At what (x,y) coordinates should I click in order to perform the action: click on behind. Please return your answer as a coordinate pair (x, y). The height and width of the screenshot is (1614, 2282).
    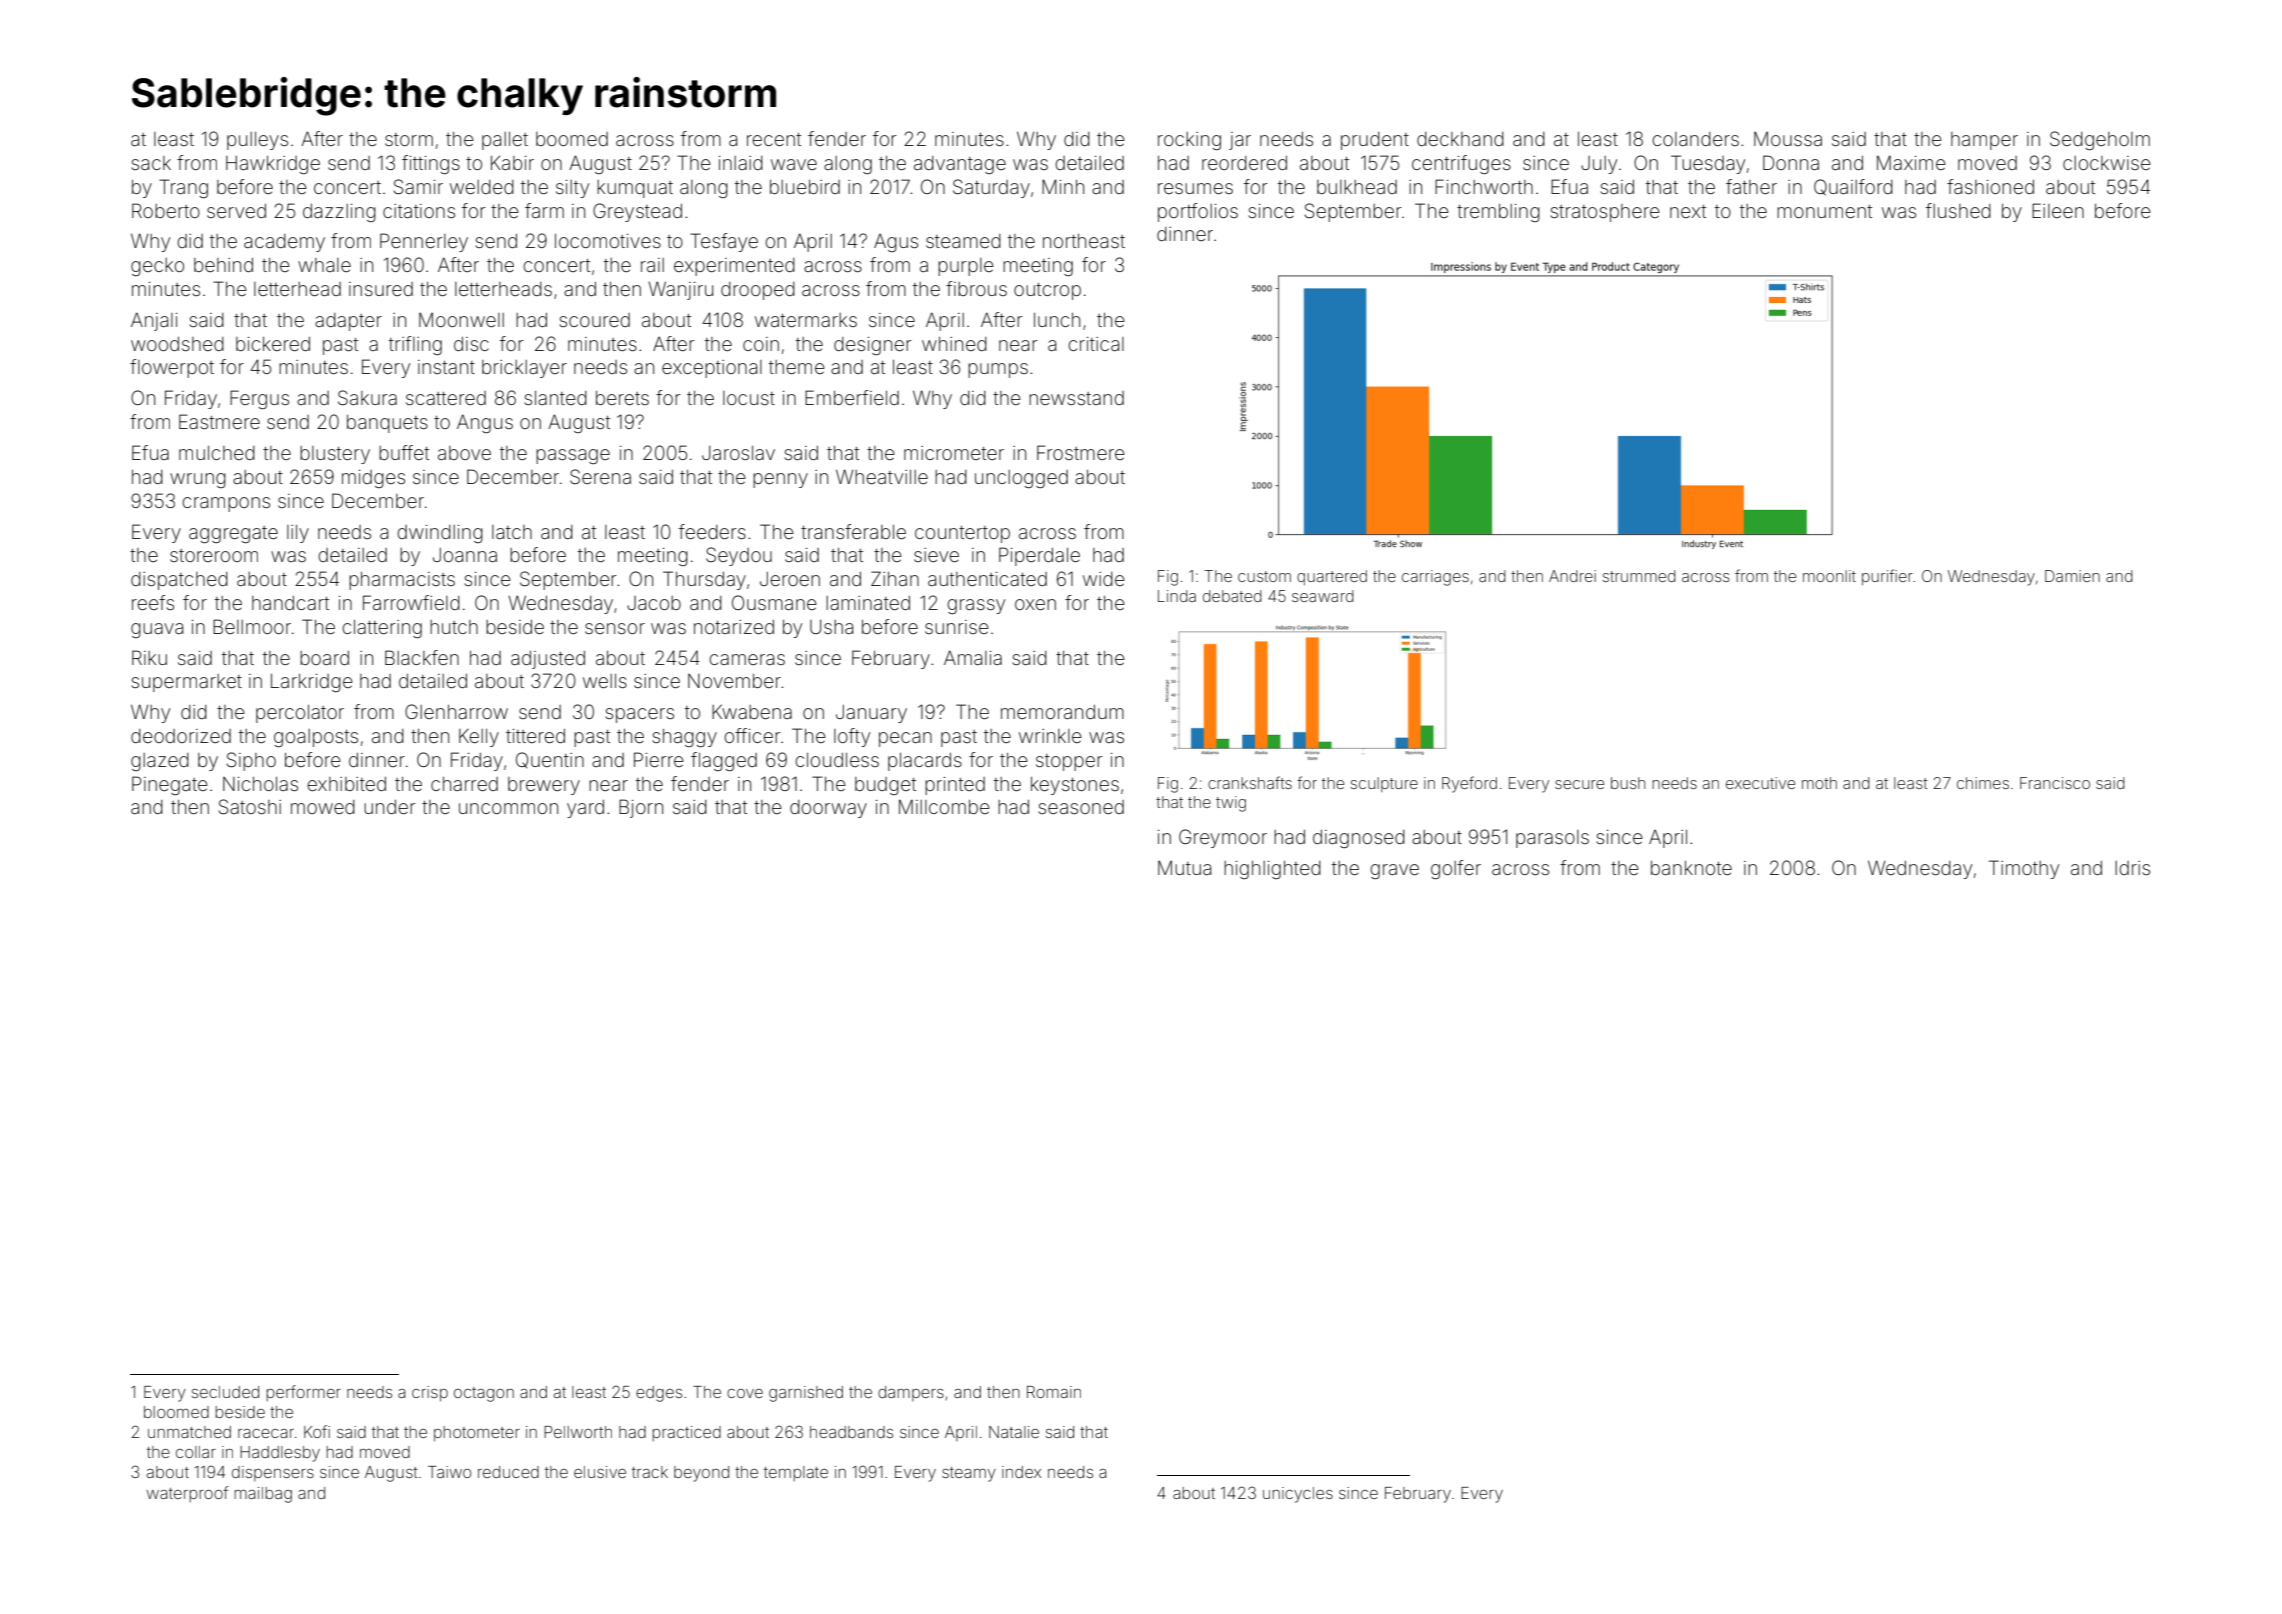
    Looking at the image, I should click on (223, 265).
